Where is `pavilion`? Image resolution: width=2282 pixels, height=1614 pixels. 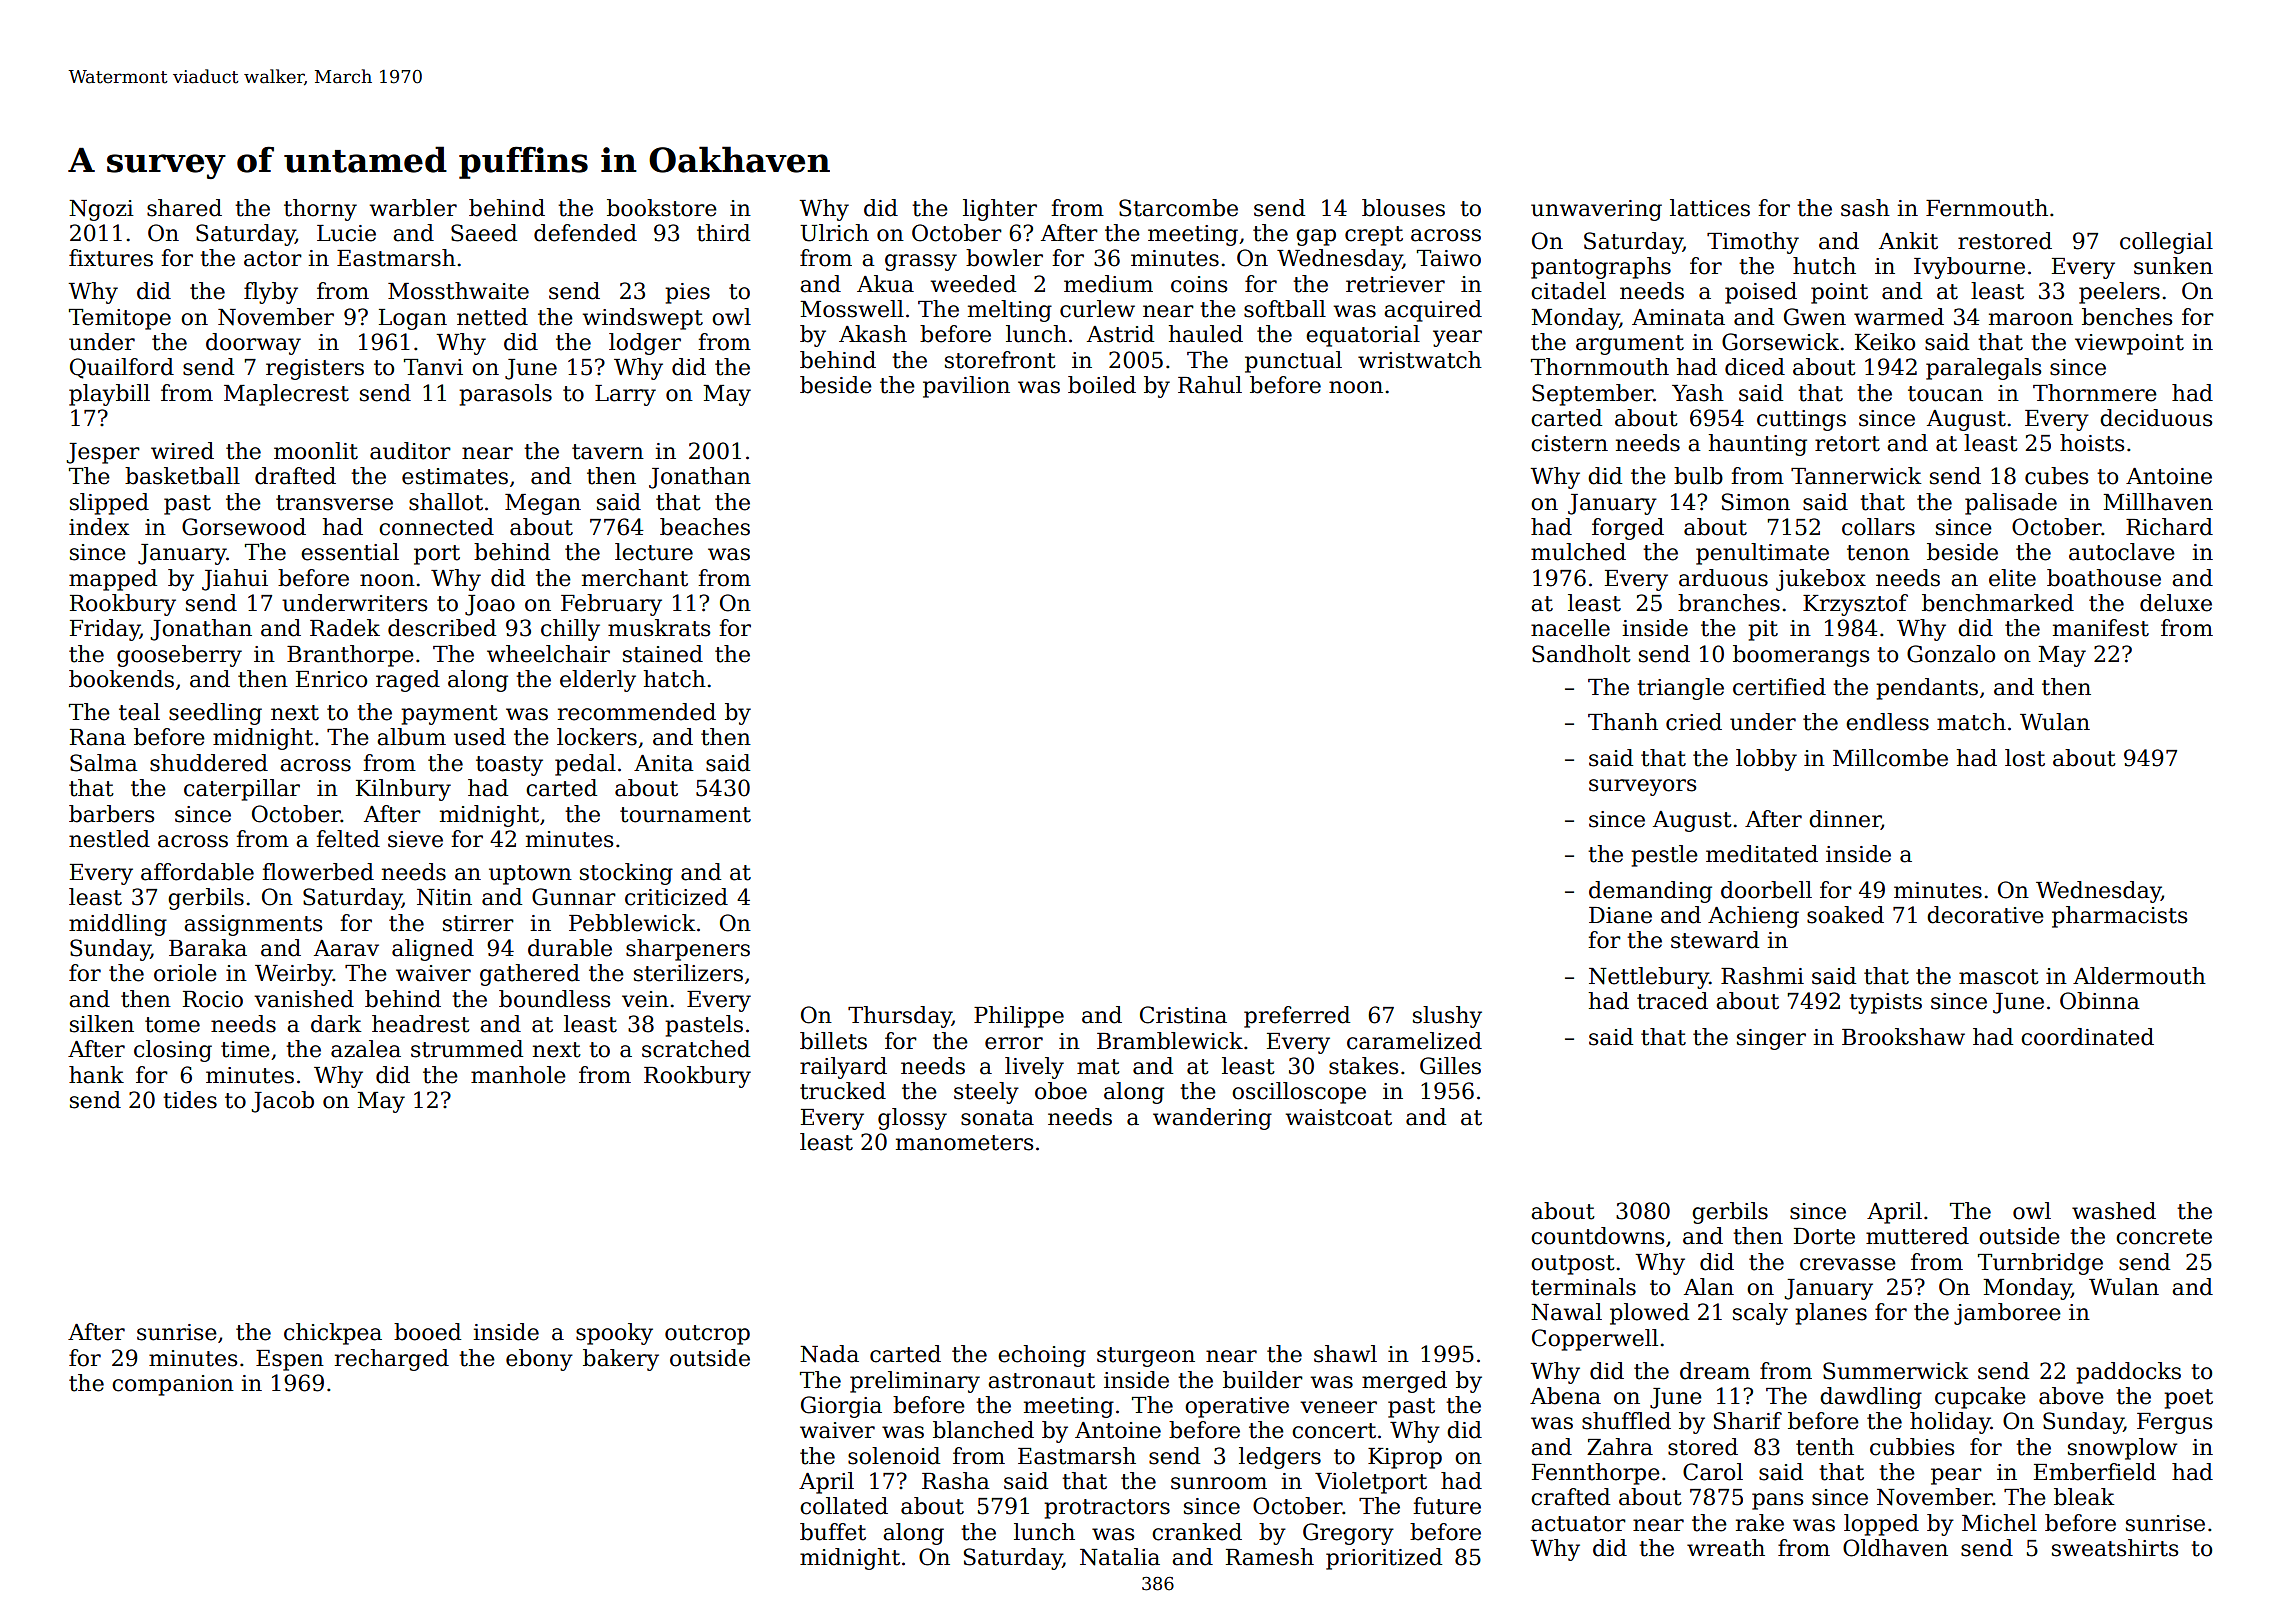 pavilion is located at coordinates (966, 387).
